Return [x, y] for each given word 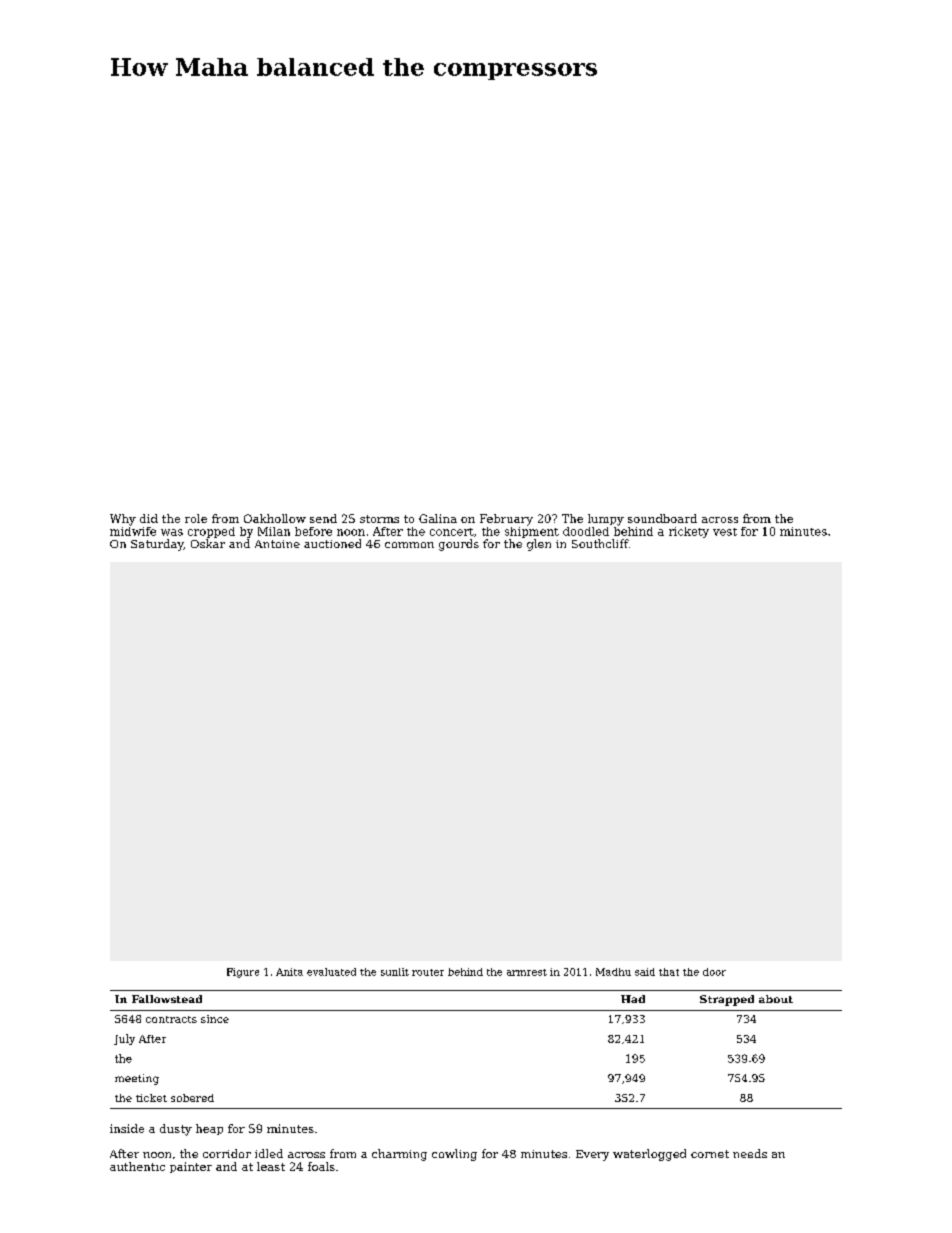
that [669, 972]
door [714, 972]
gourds [459, 545]
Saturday [157, 545]
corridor [227, 1153]
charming [399, 1155]
